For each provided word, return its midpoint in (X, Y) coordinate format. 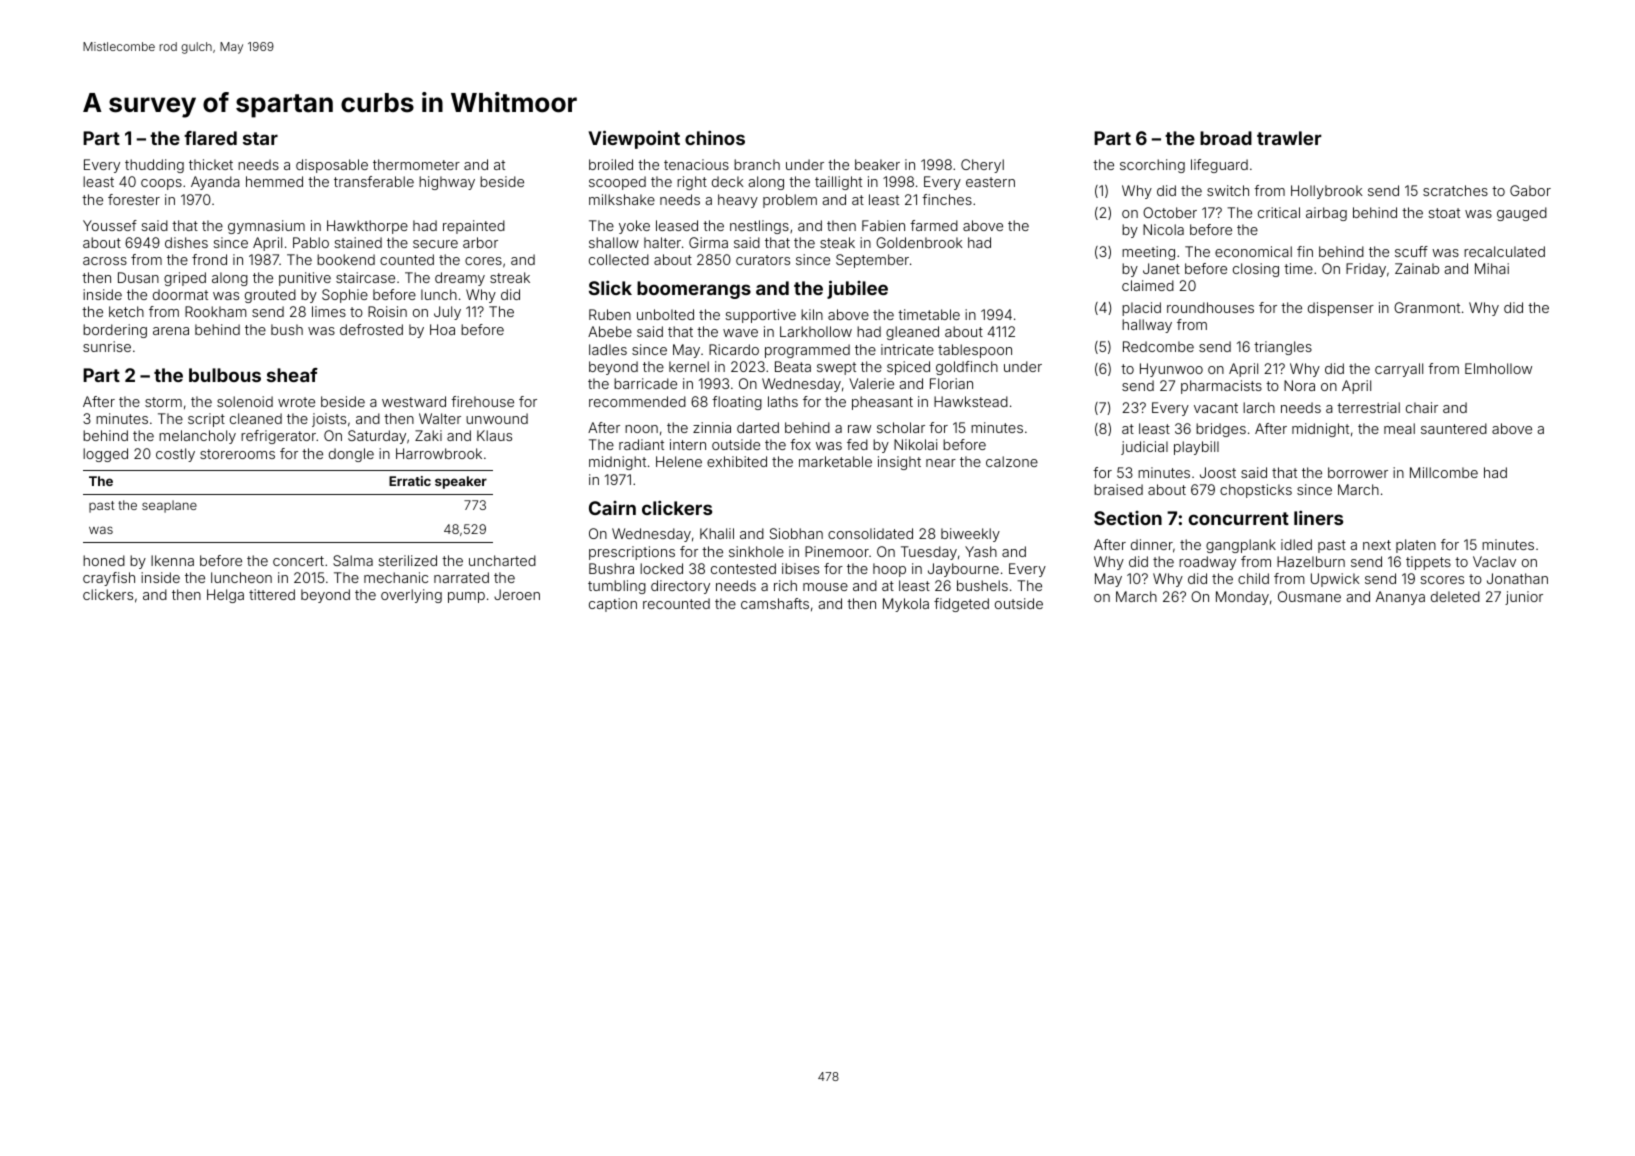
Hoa (442, 329)
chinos (715, 138)
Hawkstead (971, 401)
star (260, 138)
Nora (1299, 385)
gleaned (912, 333)
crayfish (109, 579)
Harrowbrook (439, 453)
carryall (1399, 370)
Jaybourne (963, 570)
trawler (1289, 138)
